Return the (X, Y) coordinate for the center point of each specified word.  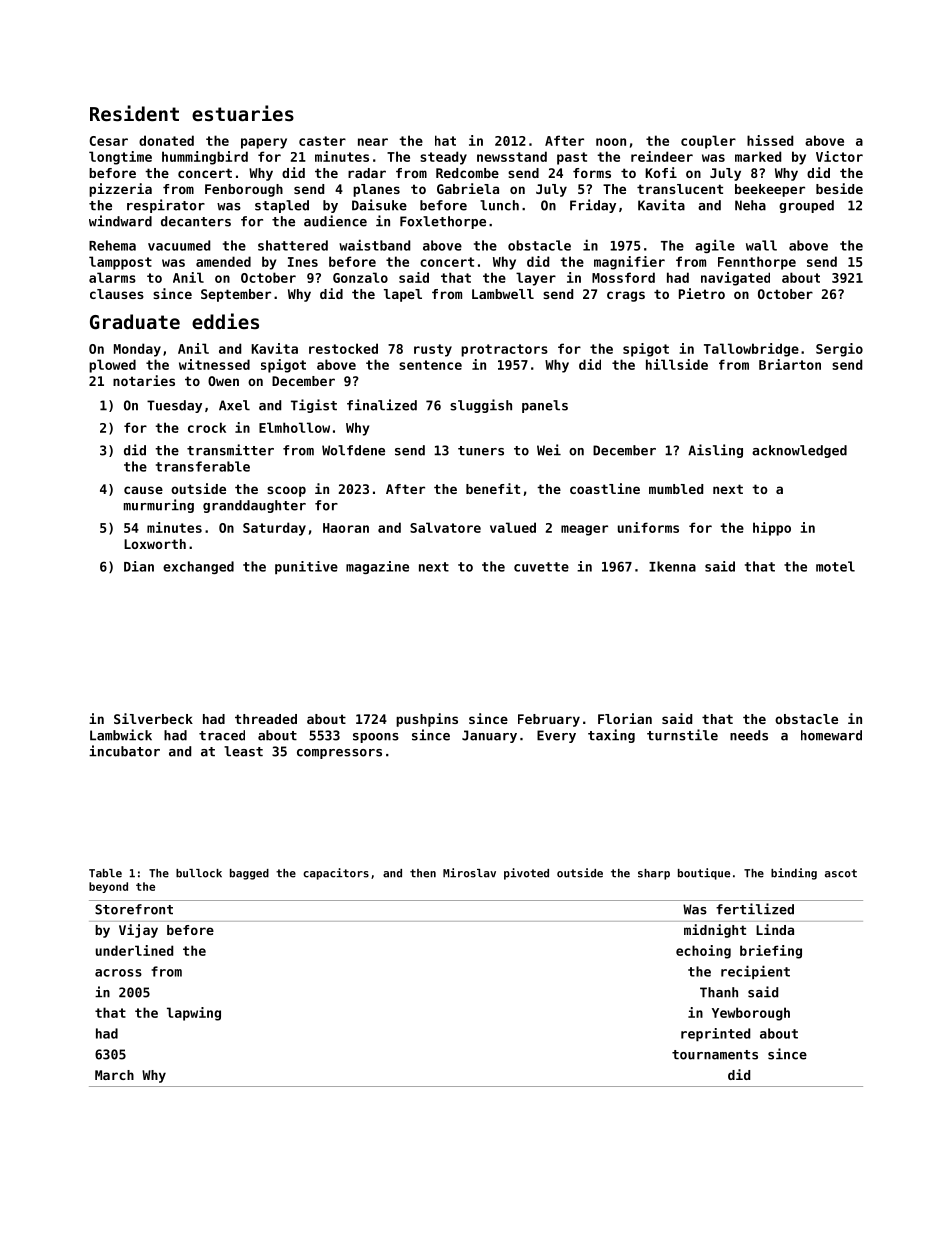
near (373, 142)
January (489, 736)
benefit (493, 488)
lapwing (194, 1014)
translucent (680, 189)
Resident (134, 113)
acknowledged (799, 451)
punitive (306, 568)
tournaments (715, 1055)
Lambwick (121, 735)
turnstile (682, 735)
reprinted (715, 1035)
